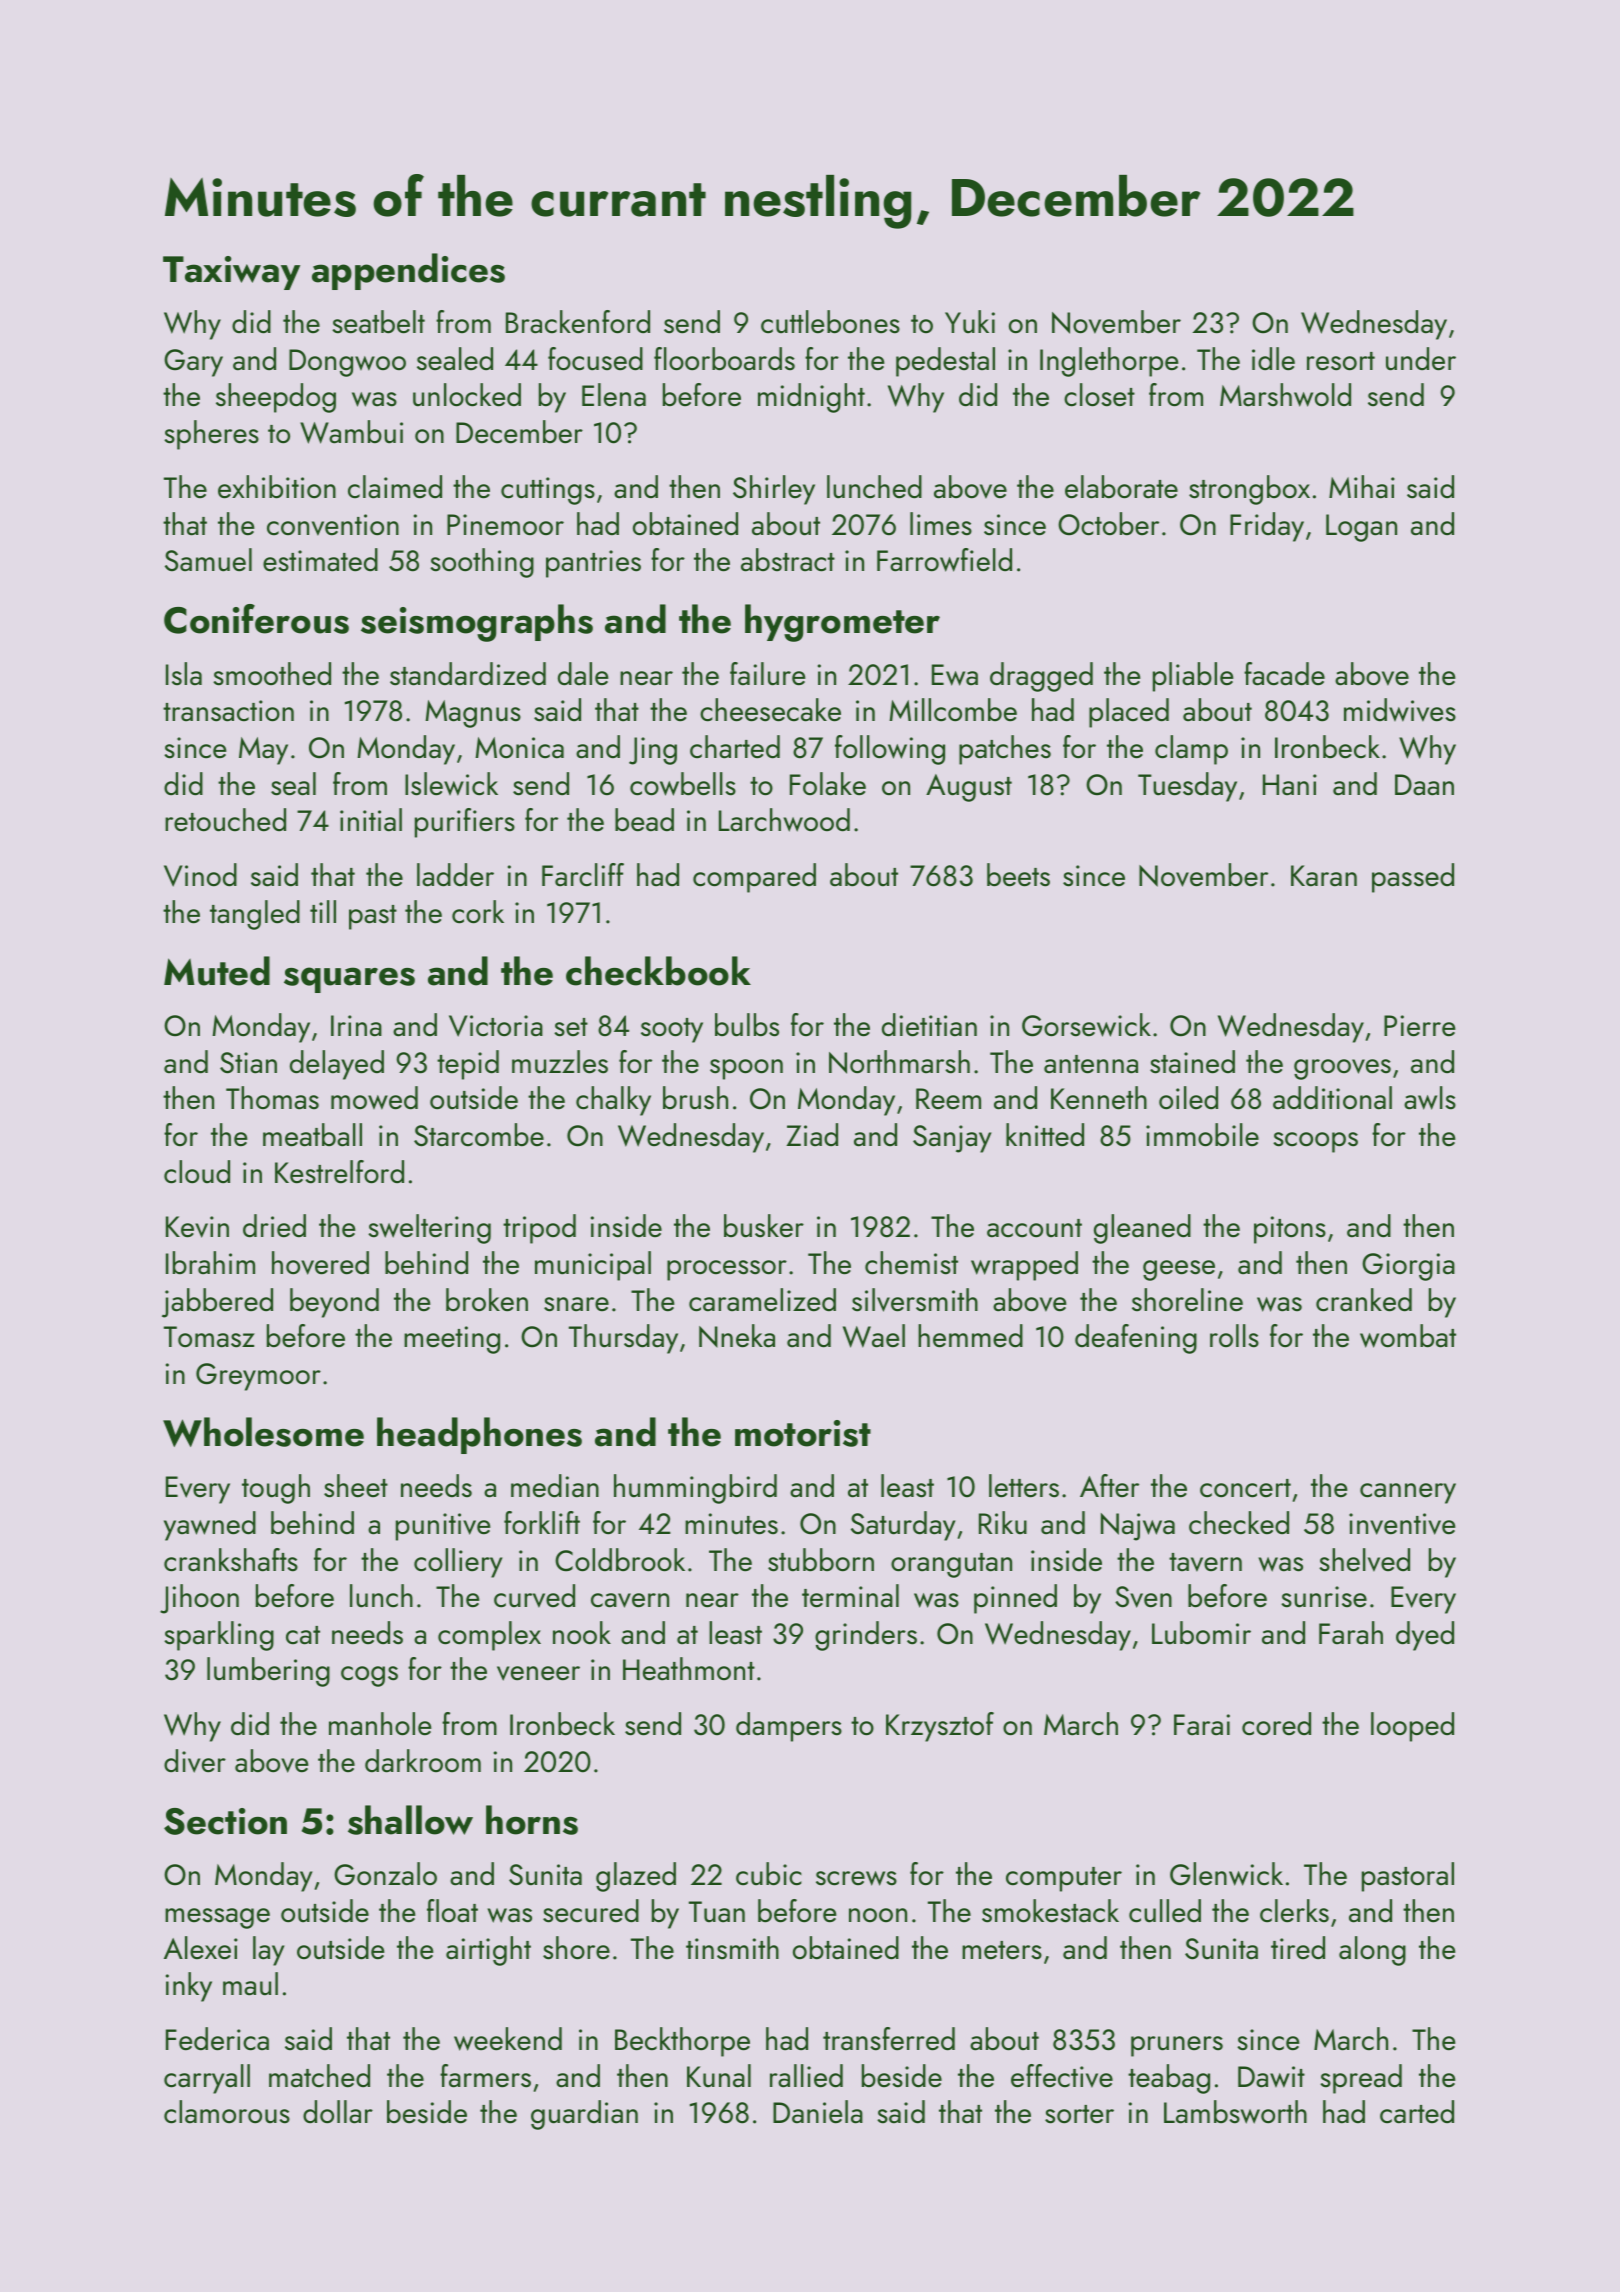 The image size is (1620, 2292). I want to click on sooty, so click(672, 1030).
